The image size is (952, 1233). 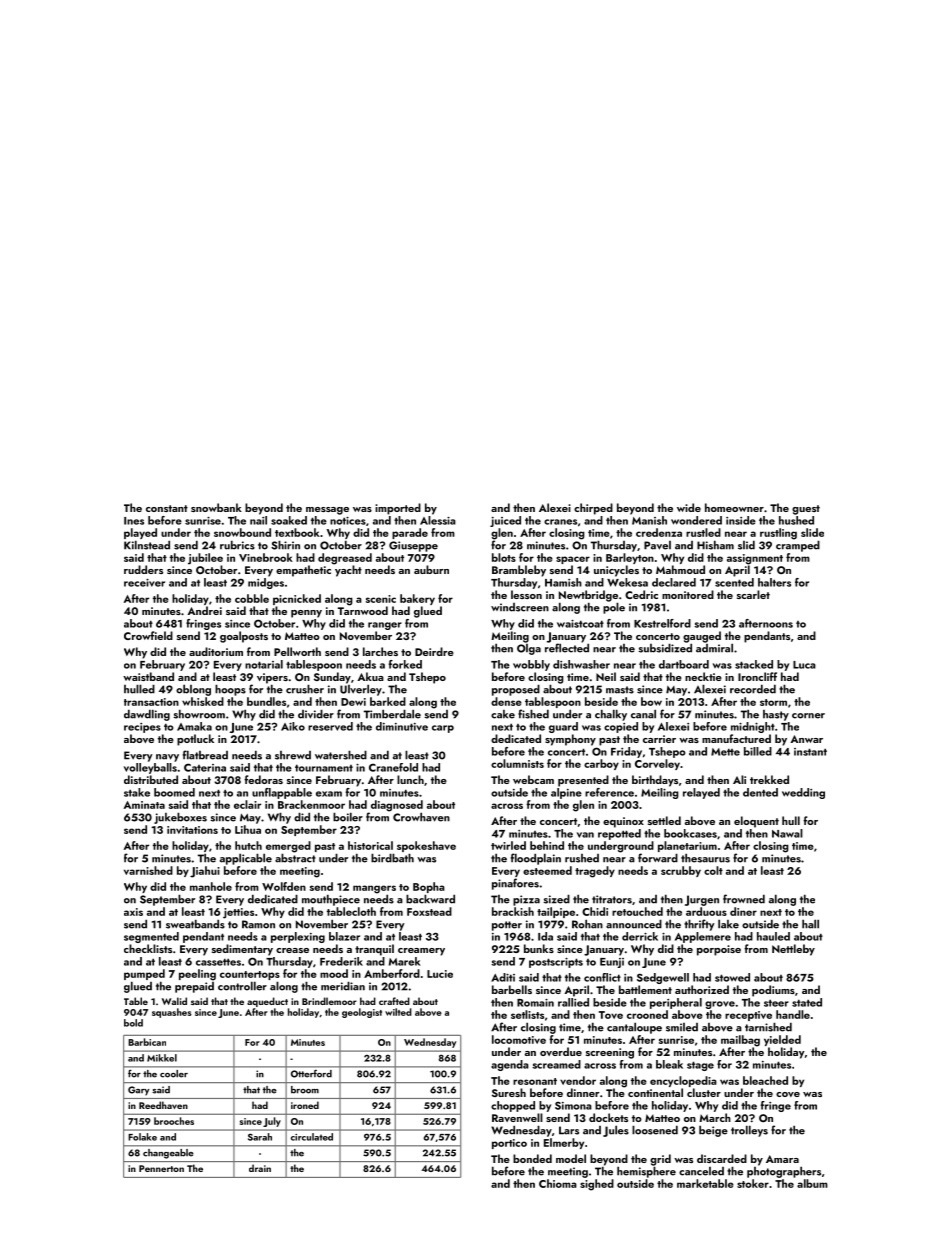 What do you see at coordinates (560, 522) in the screenshot?
I see `cranes` at bounding box center [560, 522].
